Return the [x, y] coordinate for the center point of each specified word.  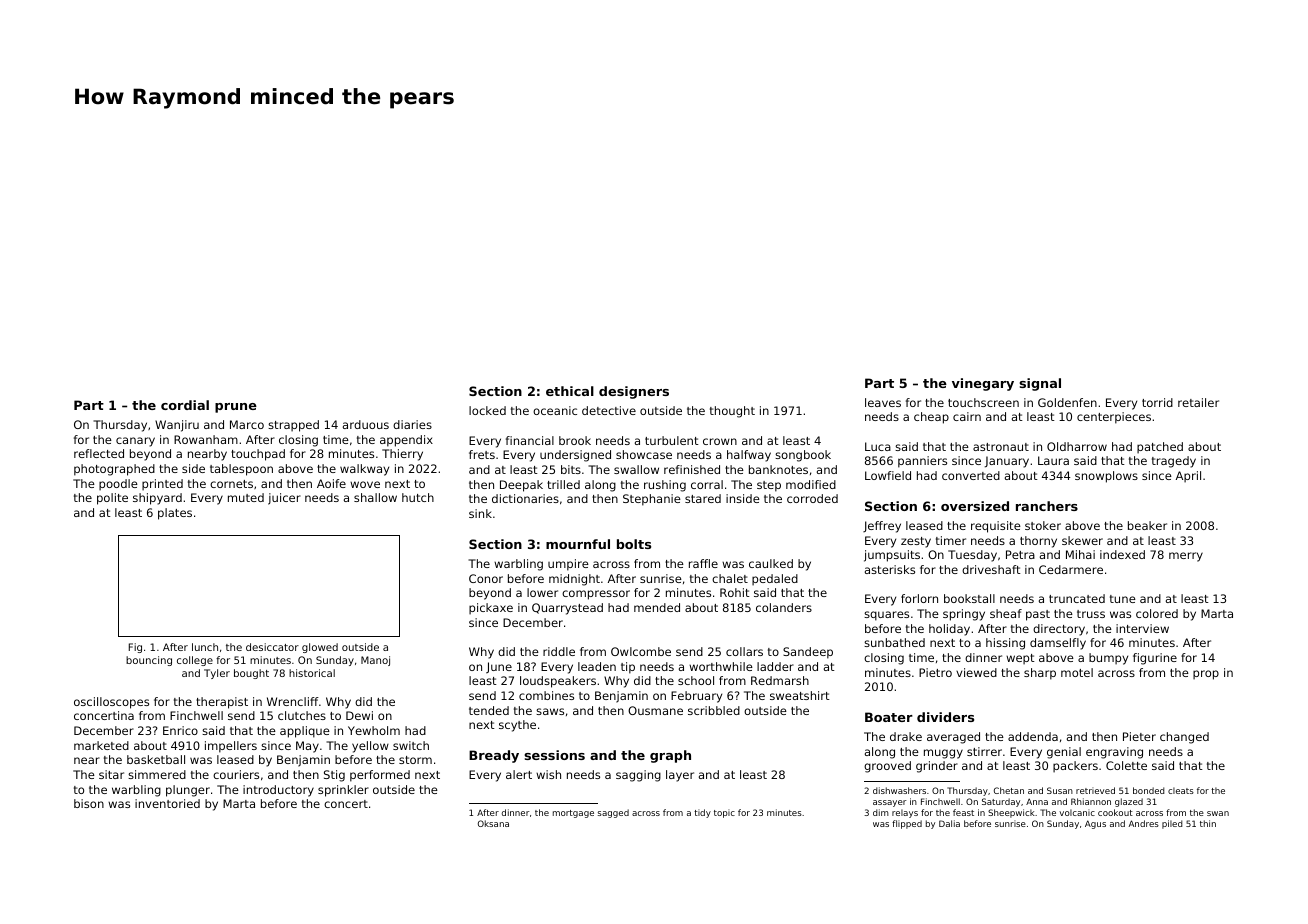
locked [487, 410]
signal [1040, 384]
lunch [205, 647]
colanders [784, 607]
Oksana [493, 823]
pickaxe [491, 609]
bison [89, 803]
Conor [486, 578]
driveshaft [991, 569]
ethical [570, 391]
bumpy [1108, 659]
